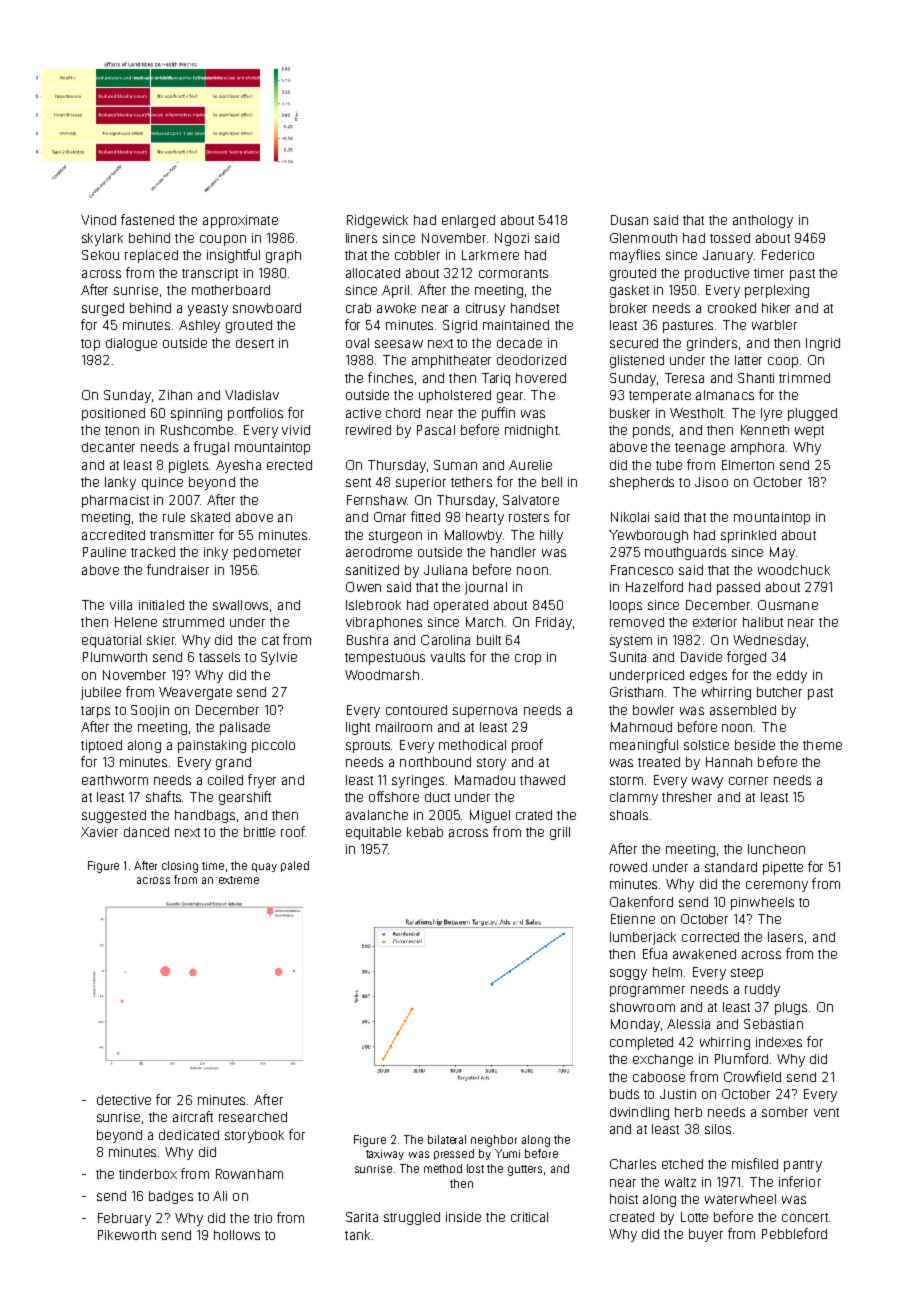 This image has height=1308, width=924. Describe the element at coordinates (542, 780) in the image. I see `thawed` at that location.
